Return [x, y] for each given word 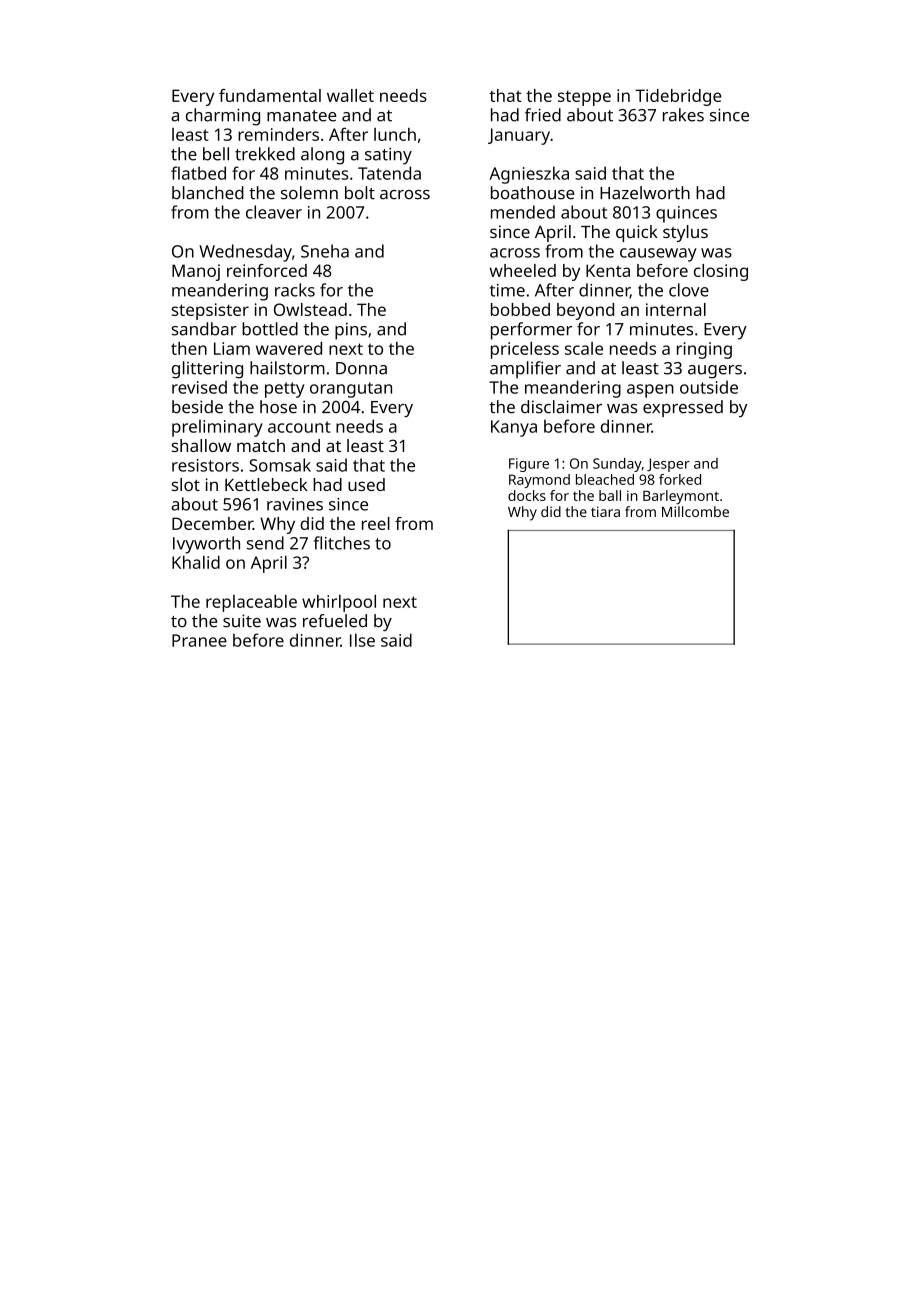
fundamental [270, 95]
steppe [584, 98]
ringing [704, 350]
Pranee [199, 640]
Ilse [362, 640]
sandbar [204, 329]
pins [351, 331]
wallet [350, 95]
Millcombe [695, 511]
